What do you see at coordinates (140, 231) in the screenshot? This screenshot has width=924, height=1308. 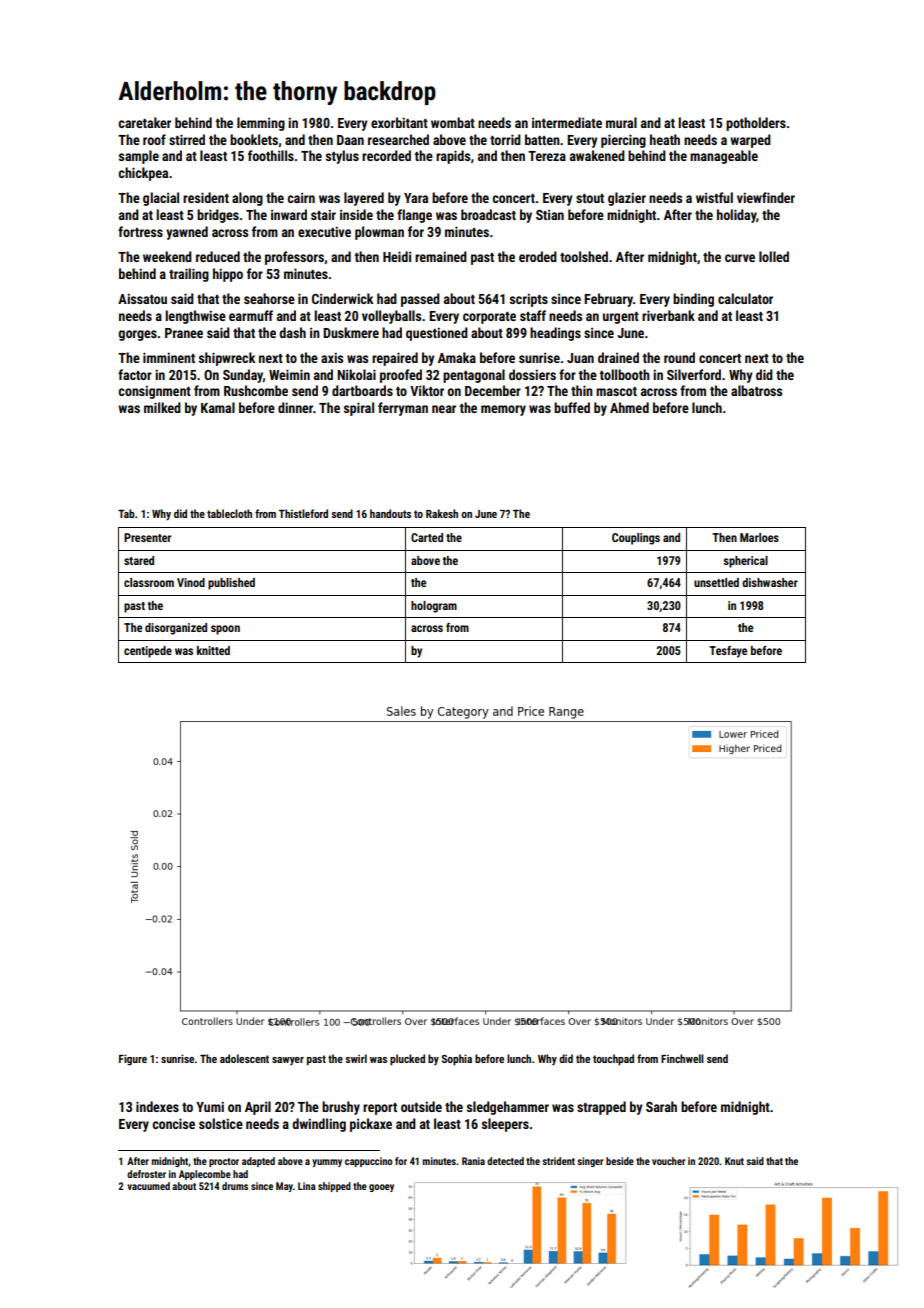 I see `fortress` at bounding box center [140, 231].
